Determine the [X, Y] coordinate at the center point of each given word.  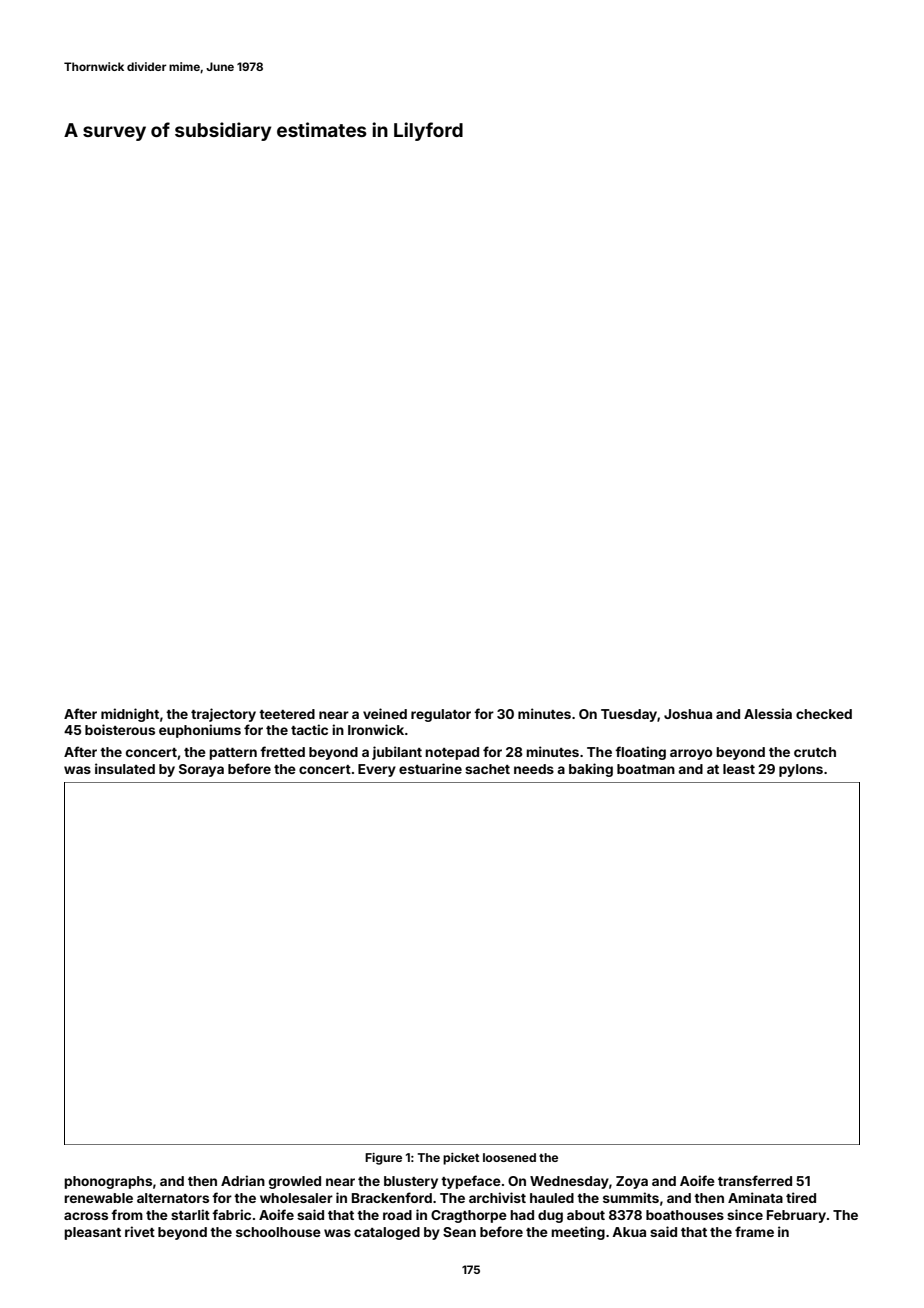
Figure [383, 1159]
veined [385, 713]
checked [824, 714]
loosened [509, 1157]
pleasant [92, 1233]
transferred [755, 1180]
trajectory [223, 715]
